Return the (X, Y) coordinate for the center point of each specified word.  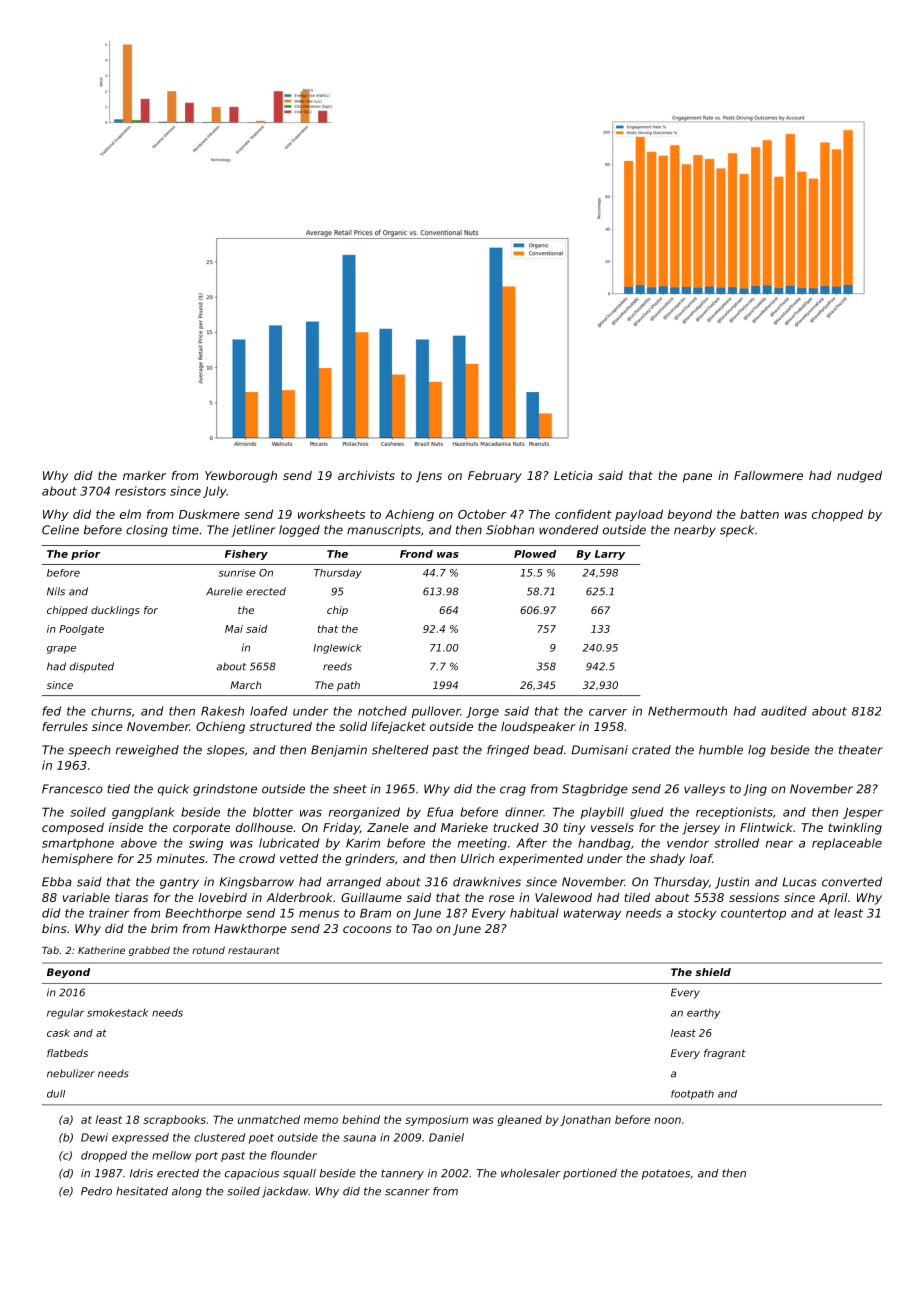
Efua (440, 812)
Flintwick (766, 827)
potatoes (666, 1174)
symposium (436, 1120)
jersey (701, 829)
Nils (56, 591)
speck (737, 531)
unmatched (269, 1119)
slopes (226, 751)
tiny (574, 829)
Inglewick (337, 649)
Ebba (57, 882)
